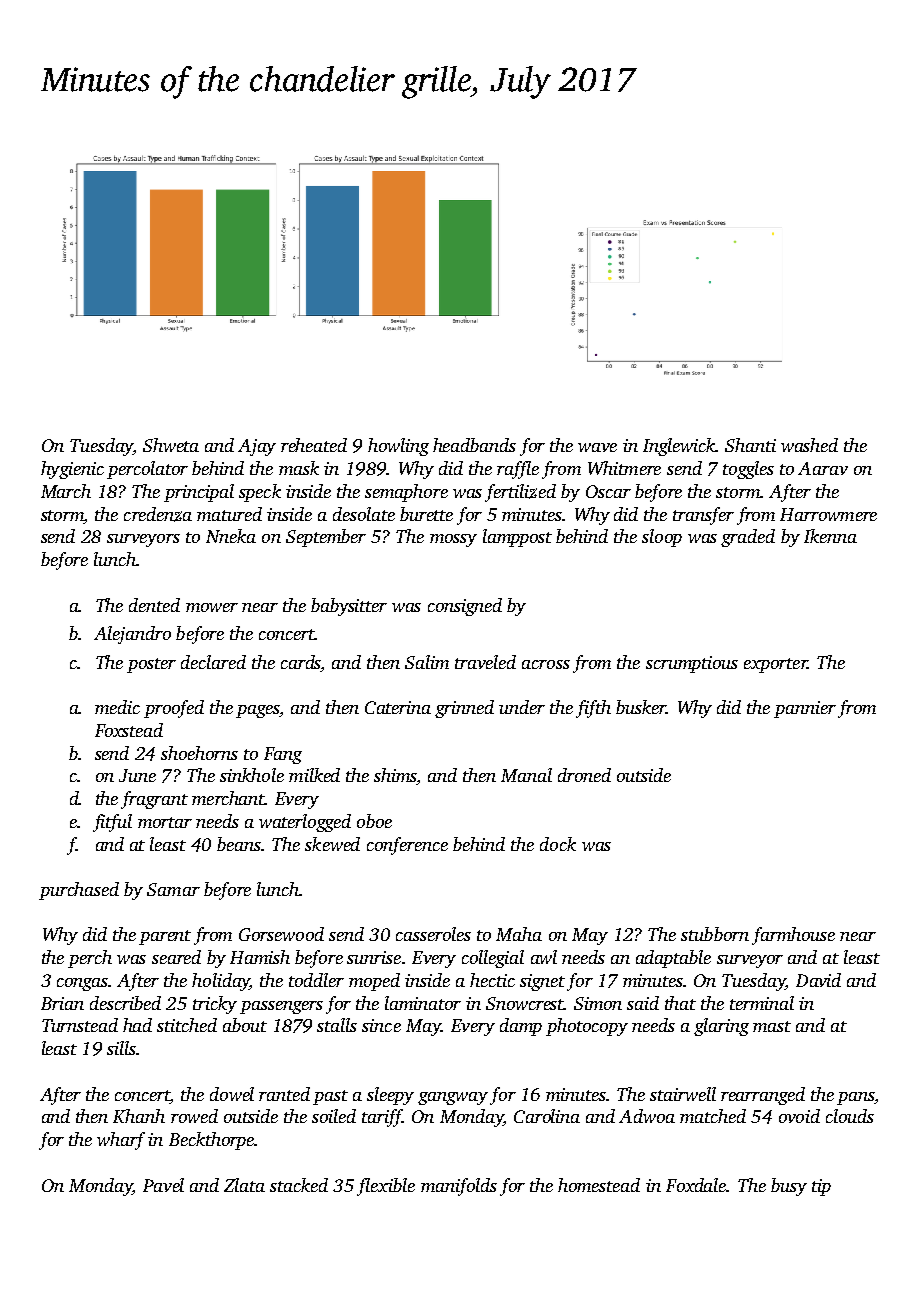 This image has height=1308, width=924. I want to click on Samar, so click(173, 889).
